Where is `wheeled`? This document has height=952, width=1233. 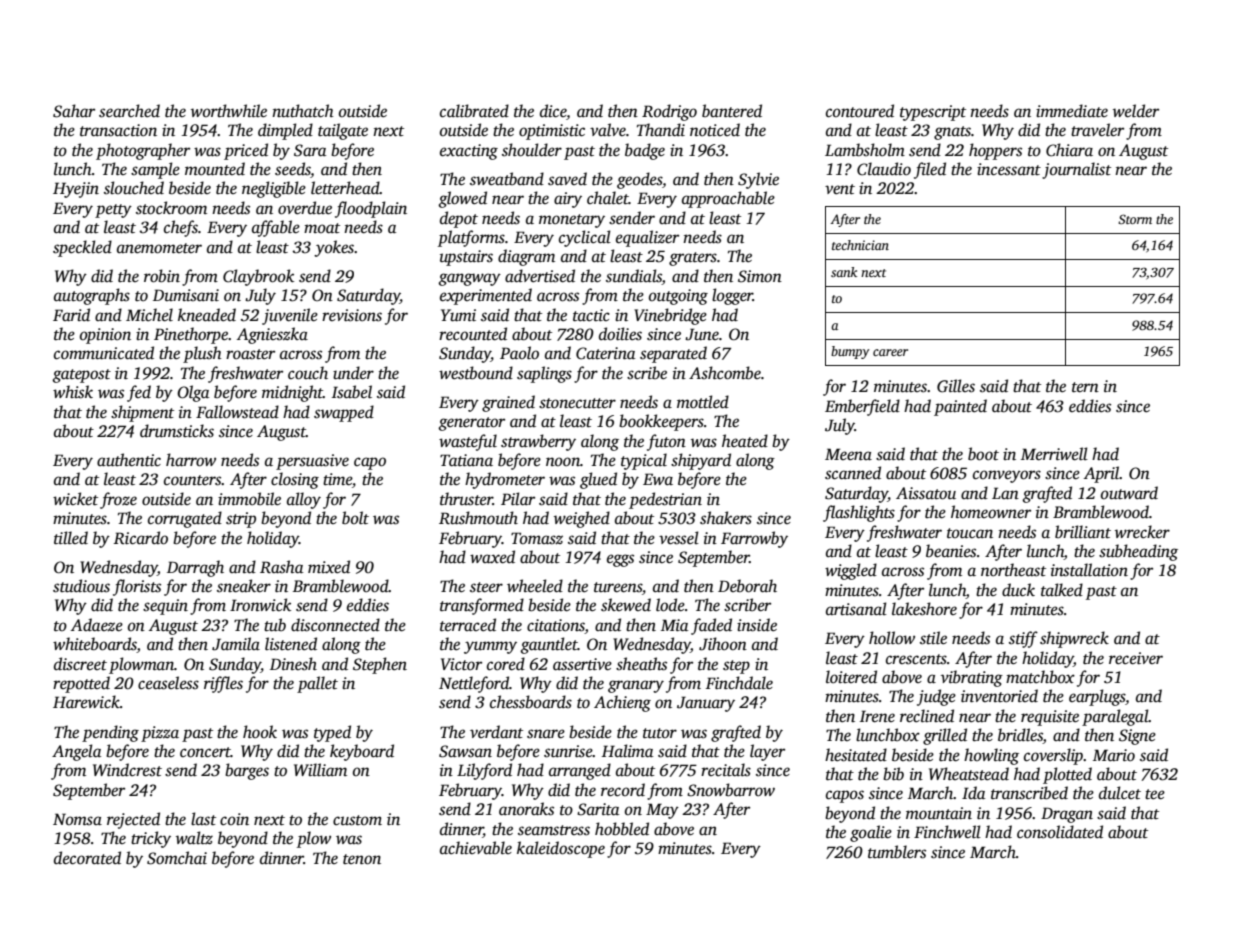
wheeled is located at coordinates (535, 586).
